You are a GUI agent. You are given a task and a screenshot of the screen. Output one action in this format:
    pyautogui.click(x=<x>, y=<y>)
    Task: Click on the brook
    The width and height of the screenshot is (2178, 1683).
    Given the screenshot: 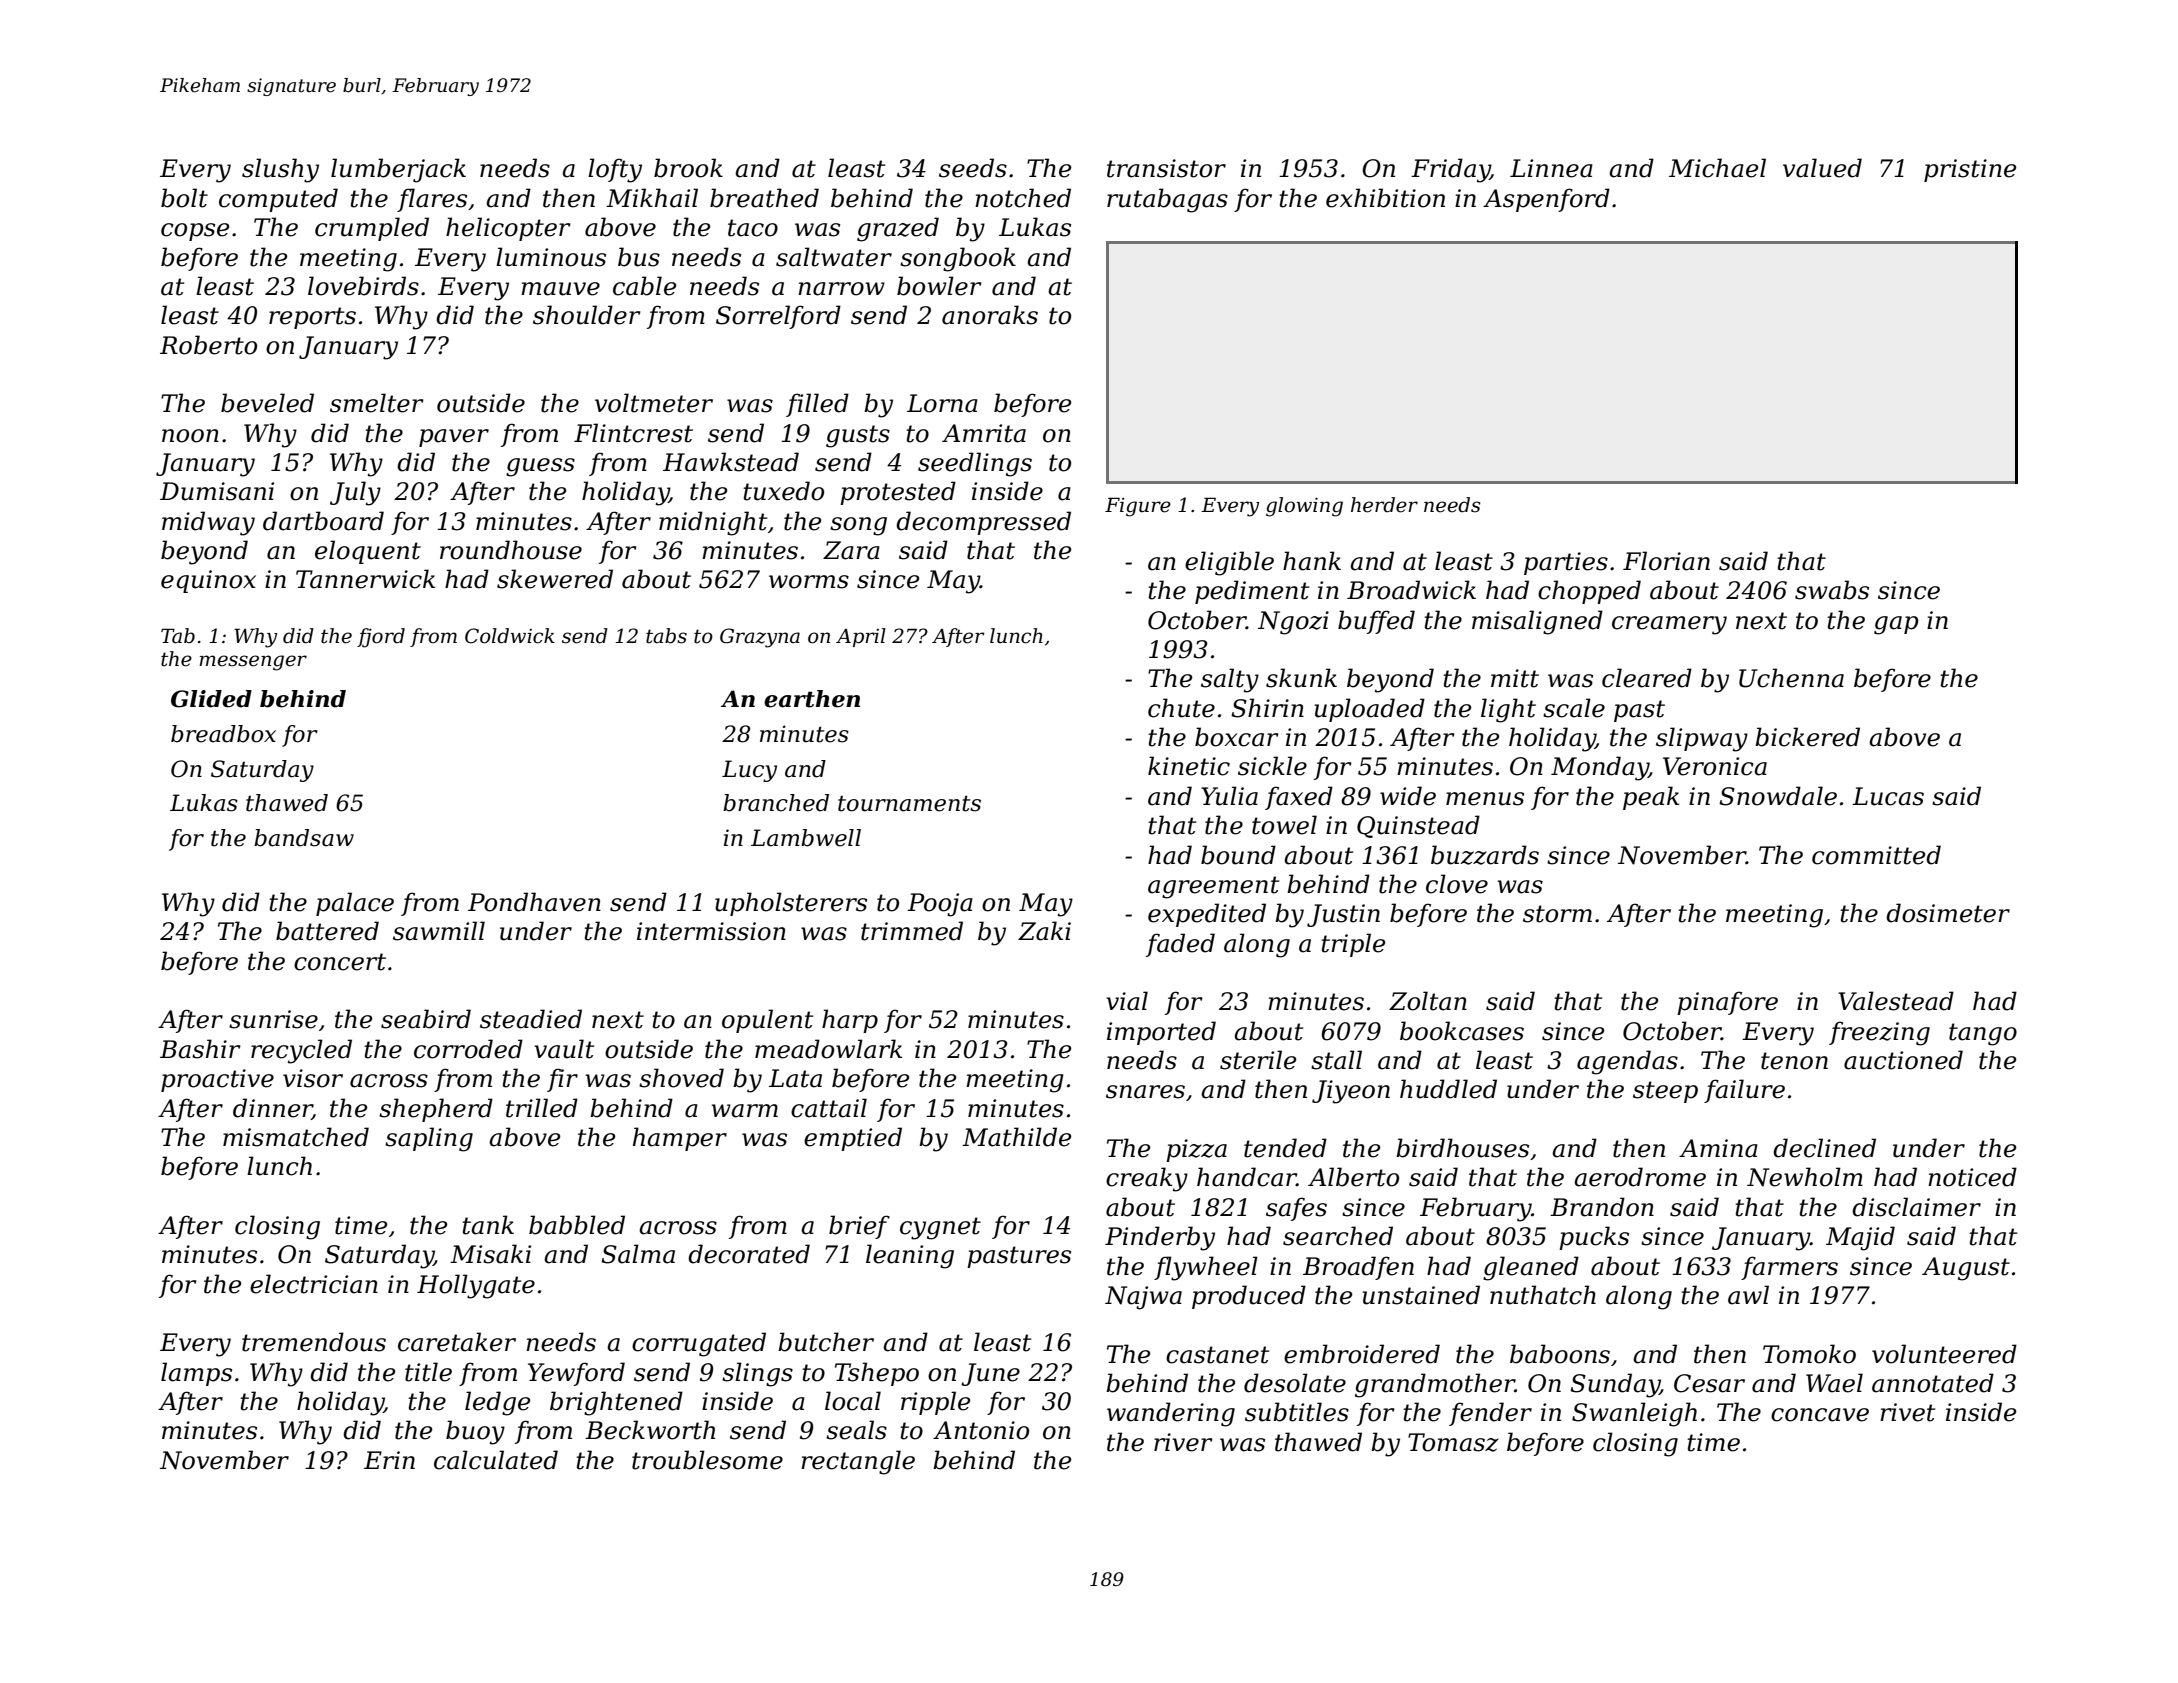 What is the action you would take?
    pyautogui.click(x=688, y=168)
